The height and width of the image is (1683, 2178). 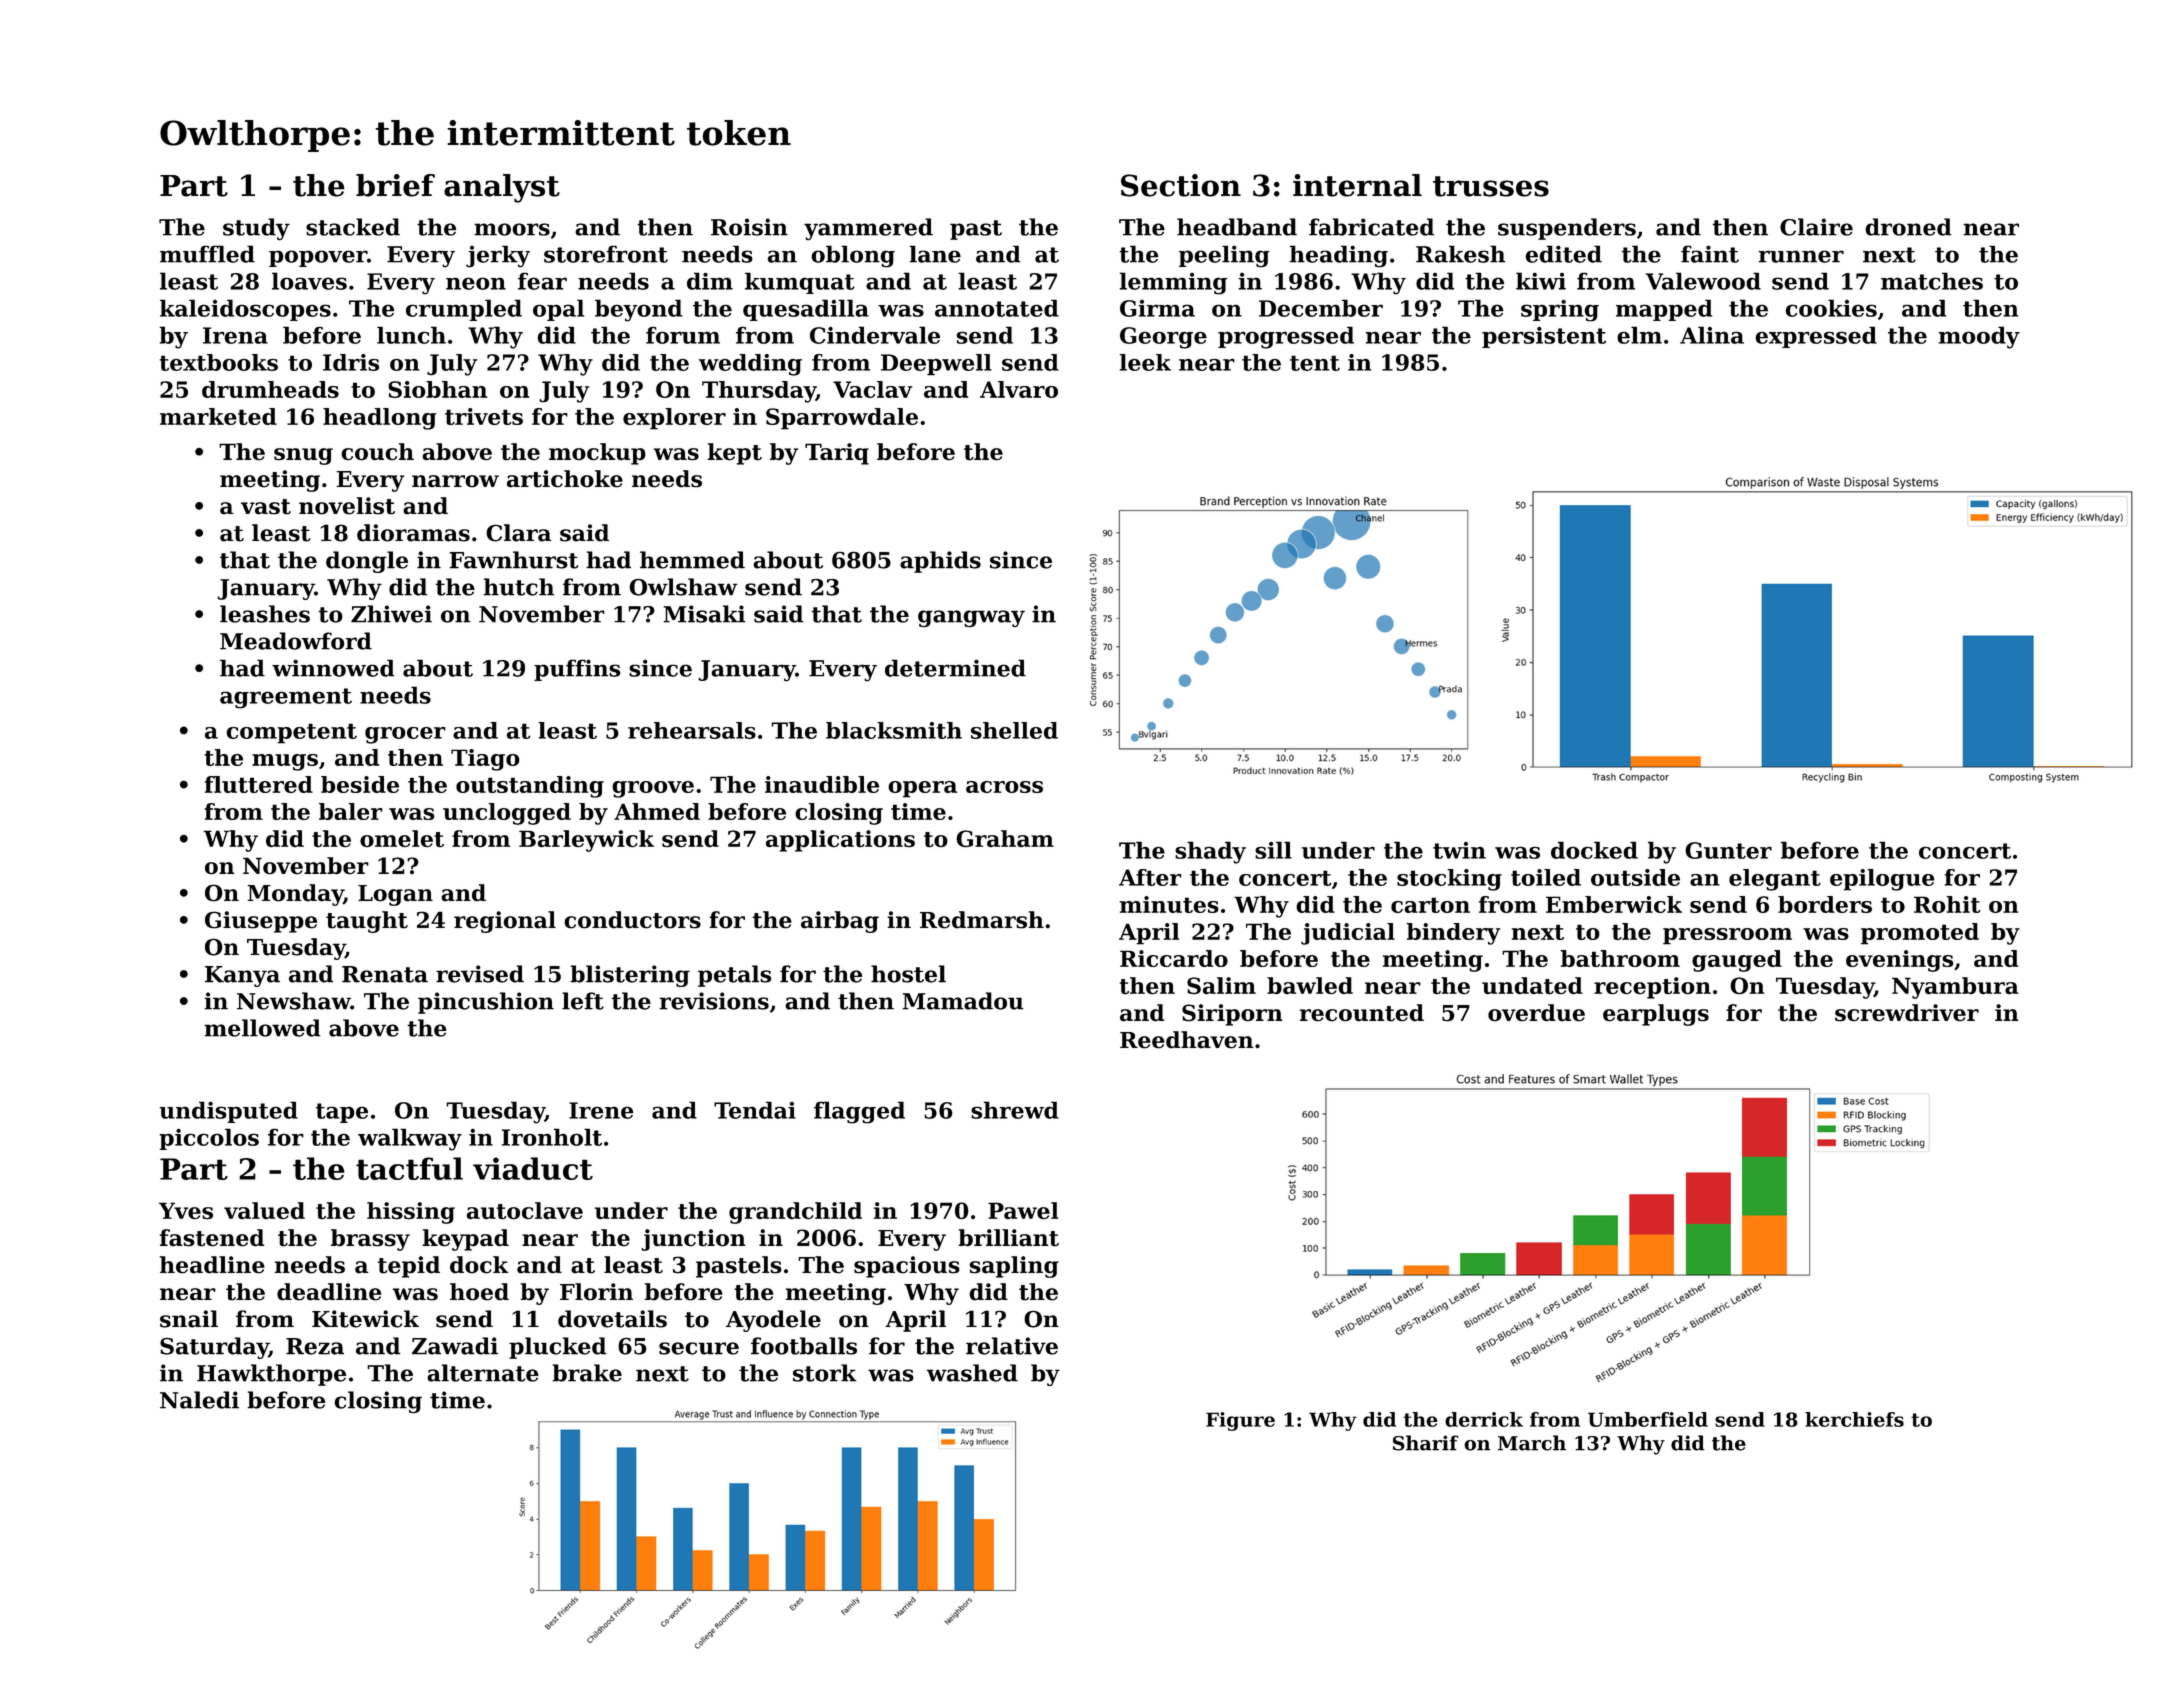 I want to click on pressroom, so click(x=1727, y=936).
